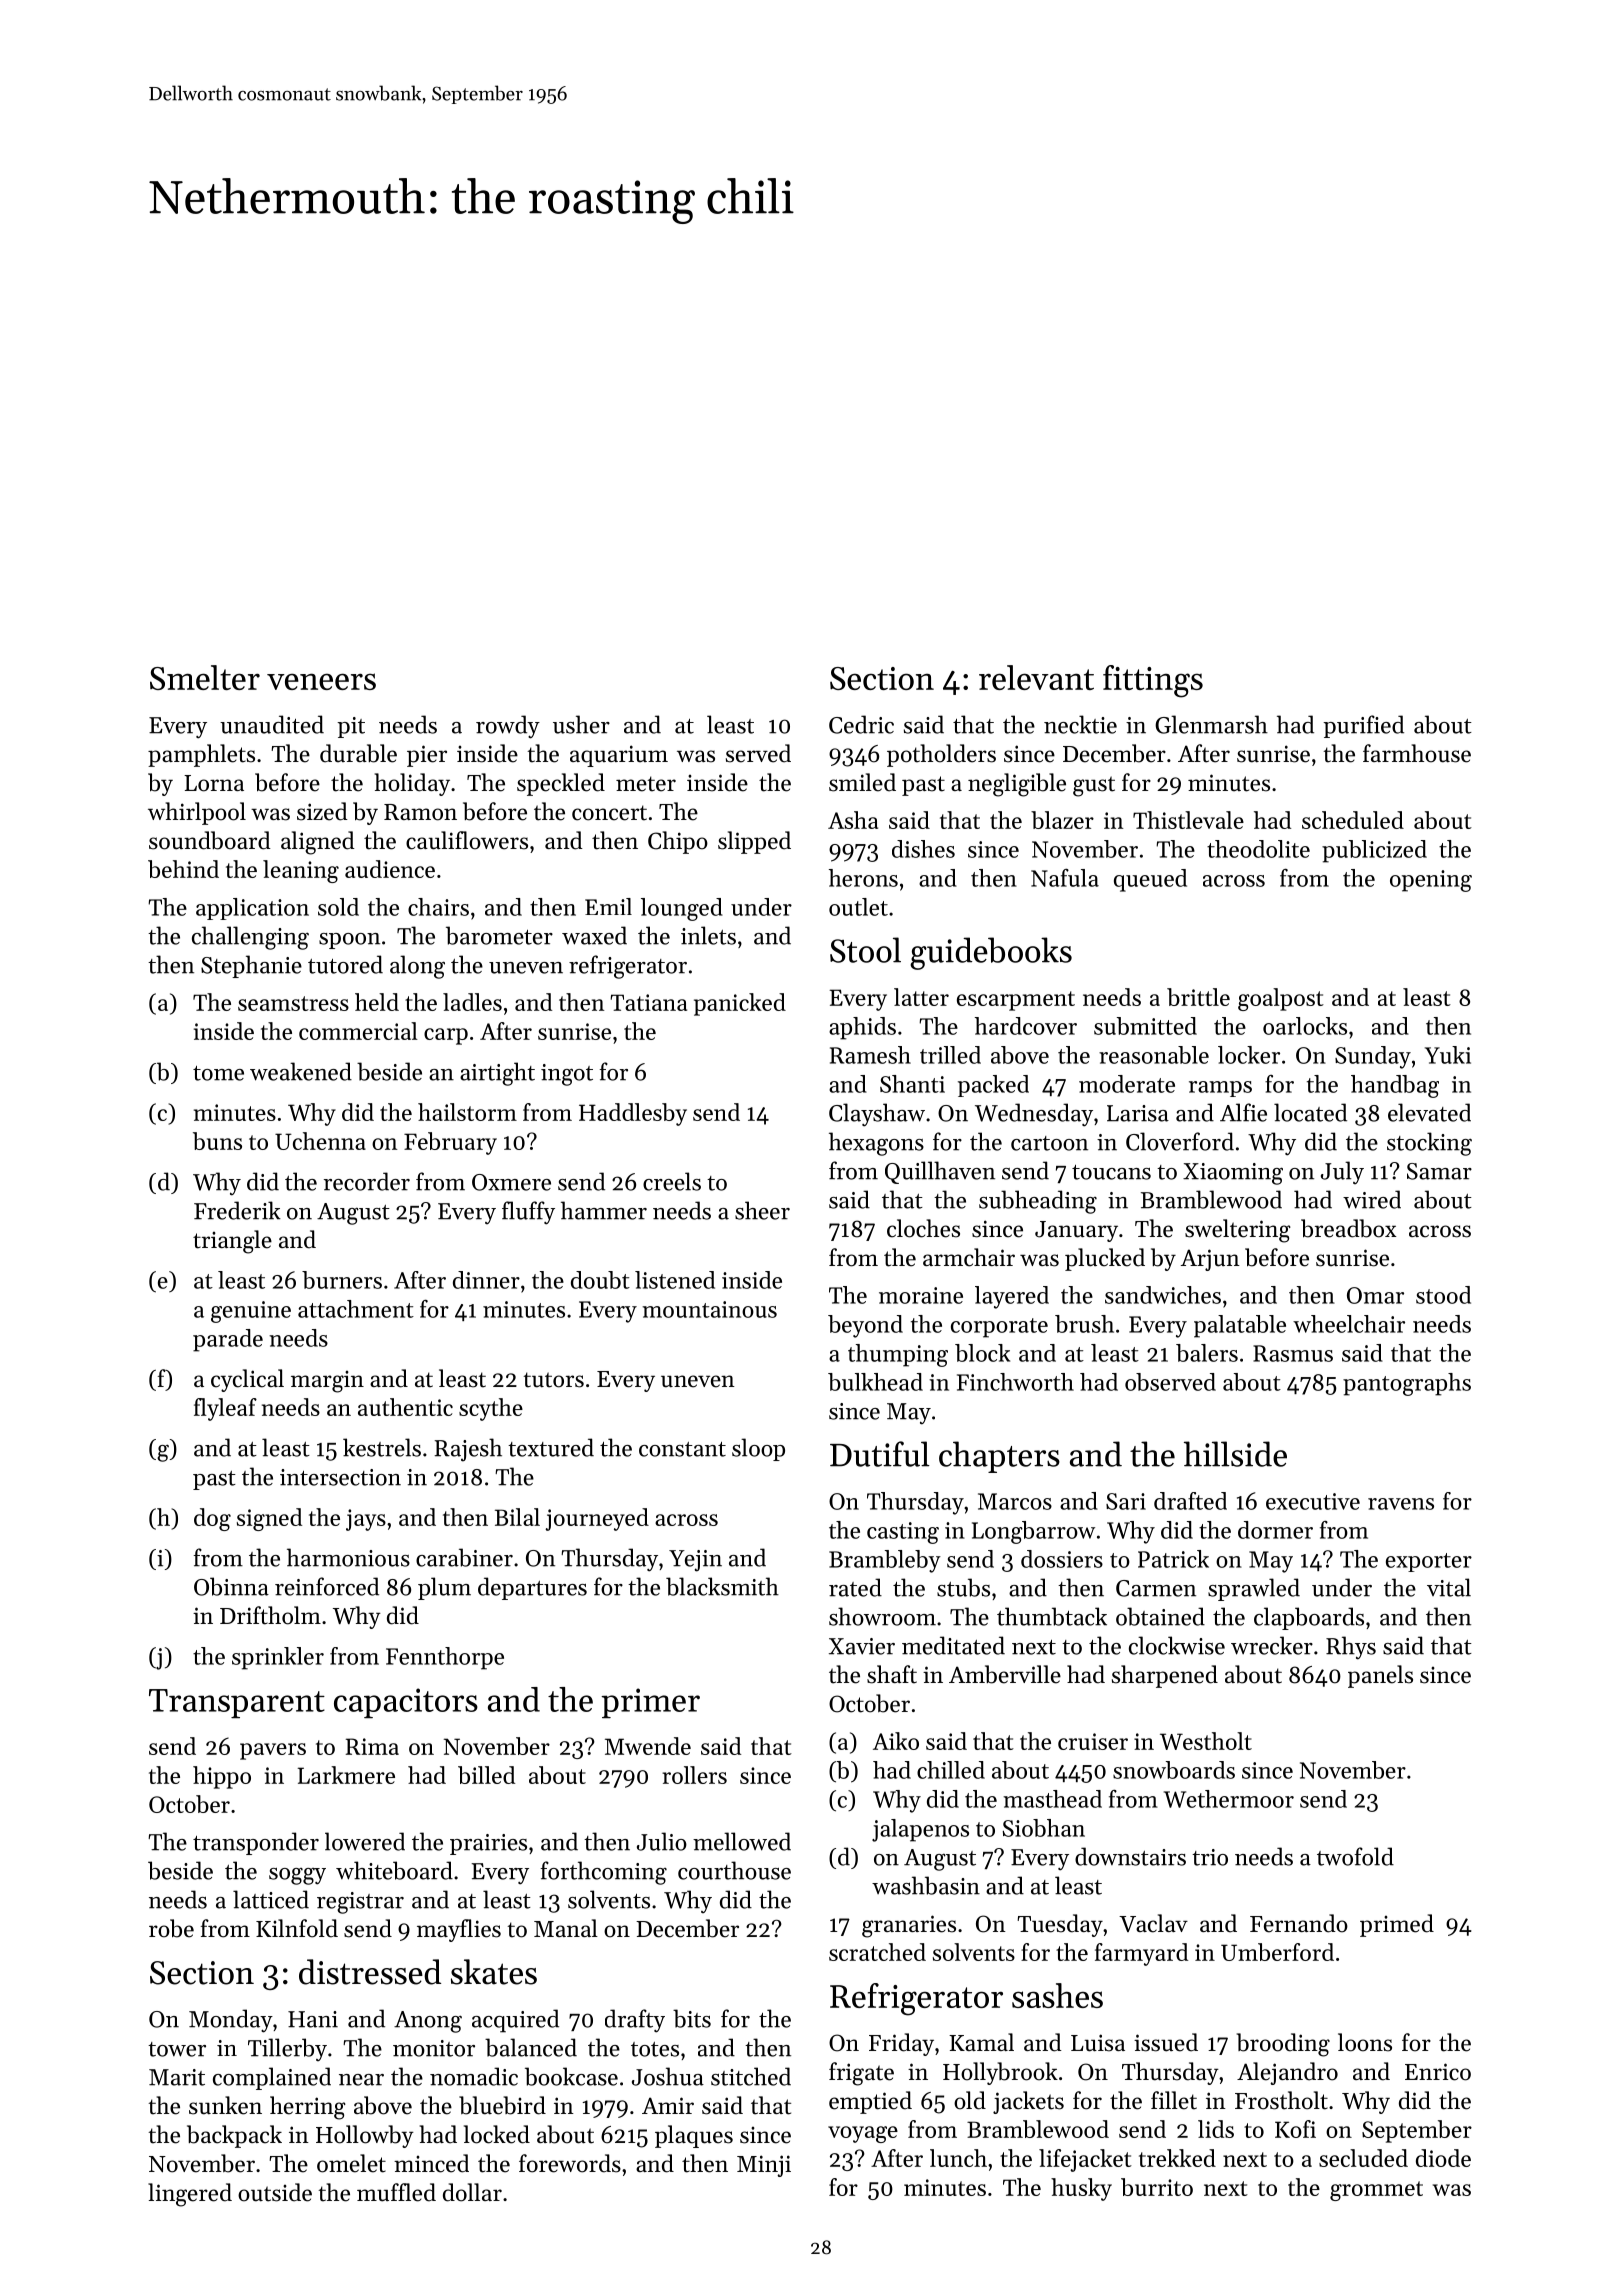 This screenshot has width=1620, height=2292. Describe the element at coordinates (370, 1972) in the screenshot. I see `distressed` at that location.
